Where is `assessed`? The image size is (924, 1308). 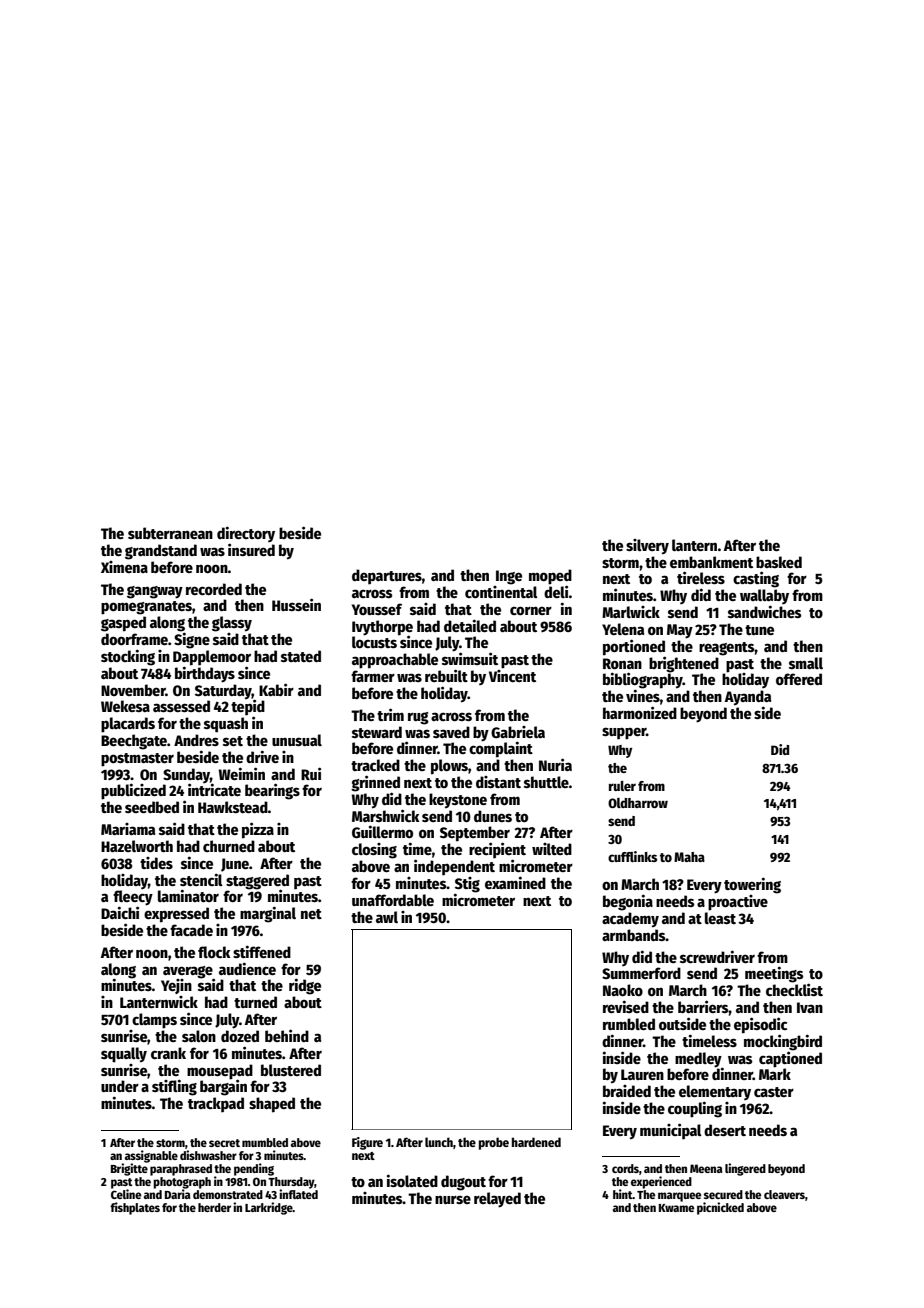 assessed is located at coordinates (181, 706).
